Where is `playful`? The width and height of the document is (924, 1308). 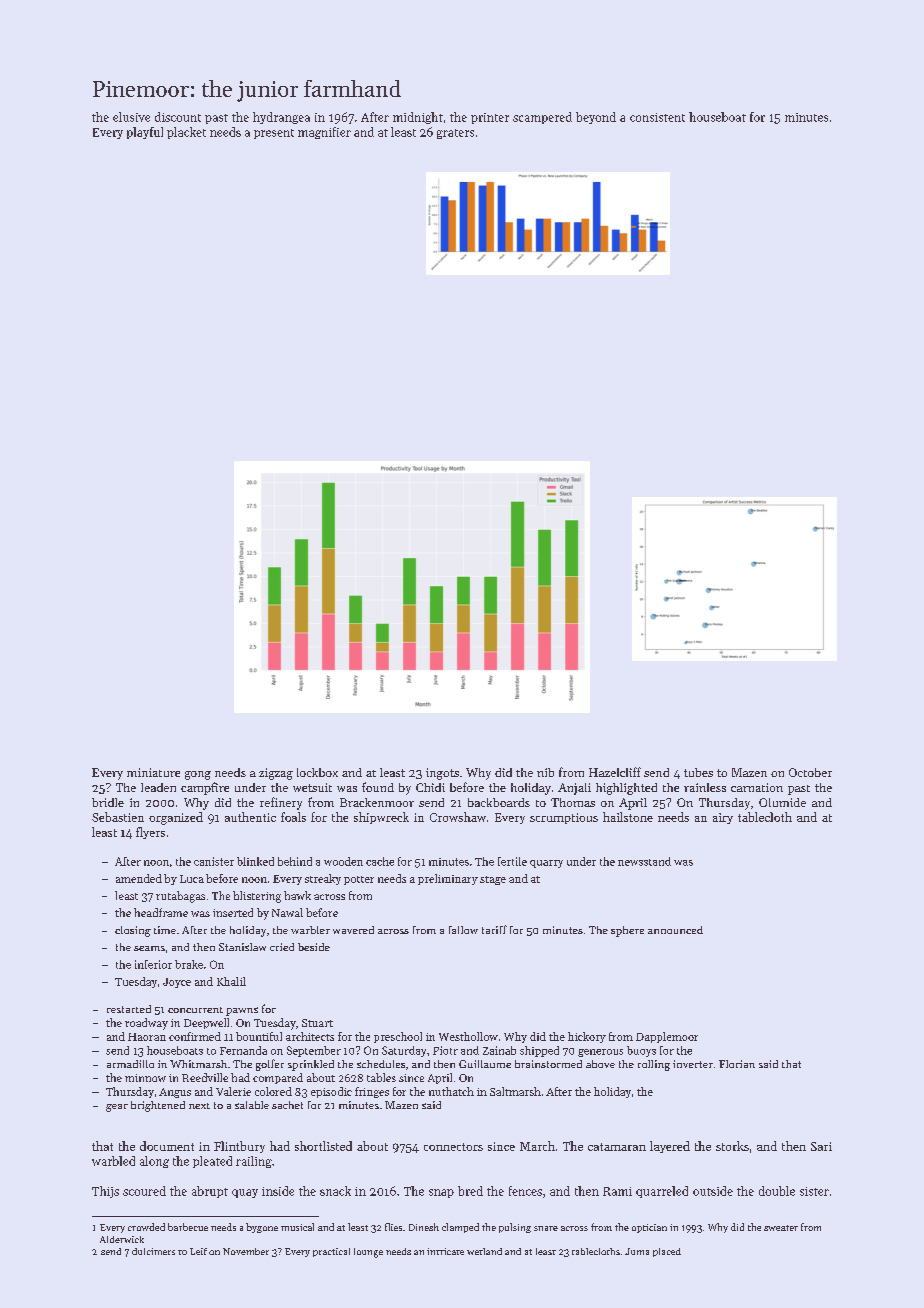
playful is located at coordinates (145, 133).
